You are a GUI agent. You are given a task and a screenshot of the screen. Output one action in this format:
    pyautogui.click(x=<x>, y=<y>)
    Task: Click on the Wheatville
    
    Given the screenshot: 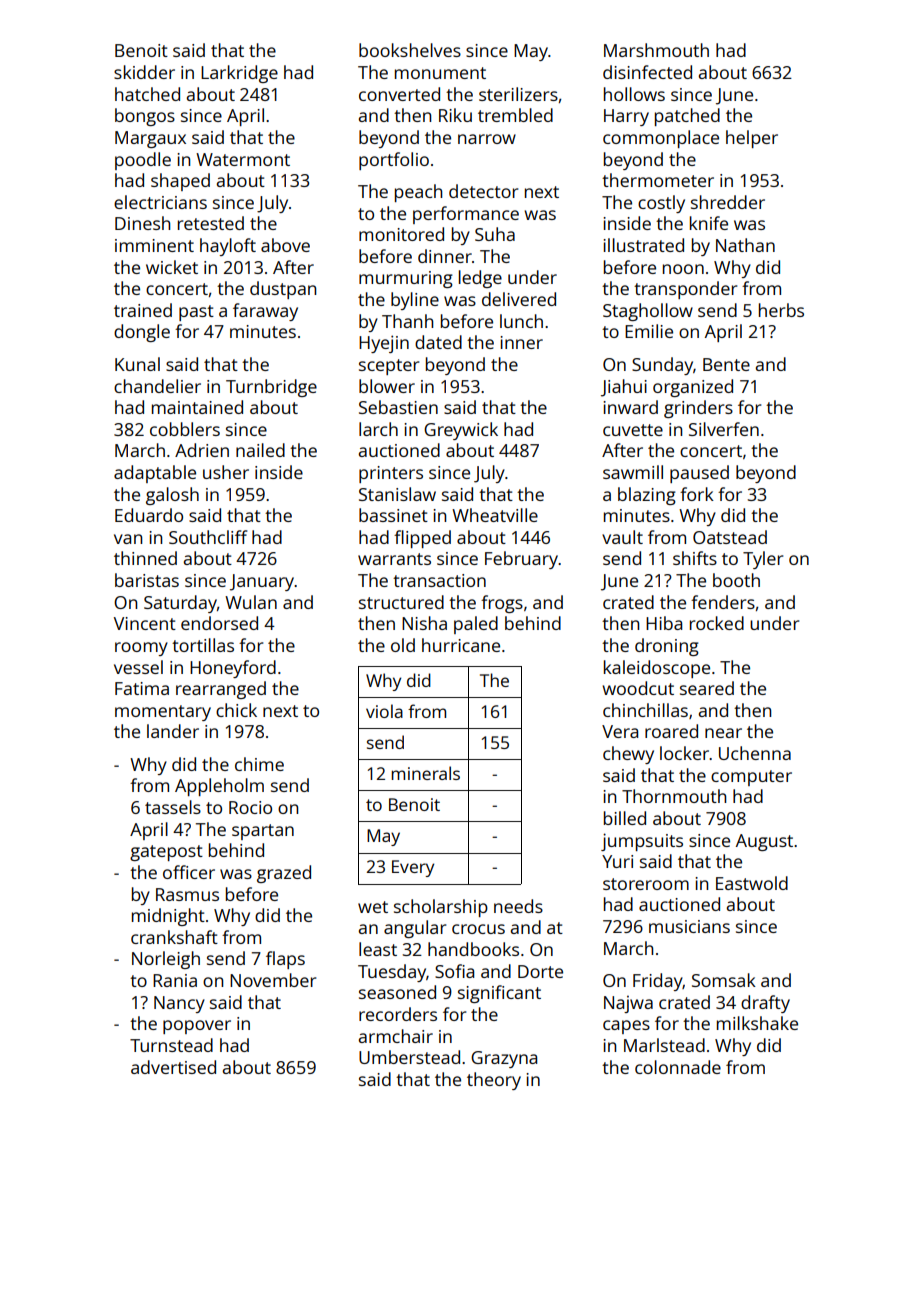 What is the action you would take?
    pyautogui.click(x=495, y=515)
